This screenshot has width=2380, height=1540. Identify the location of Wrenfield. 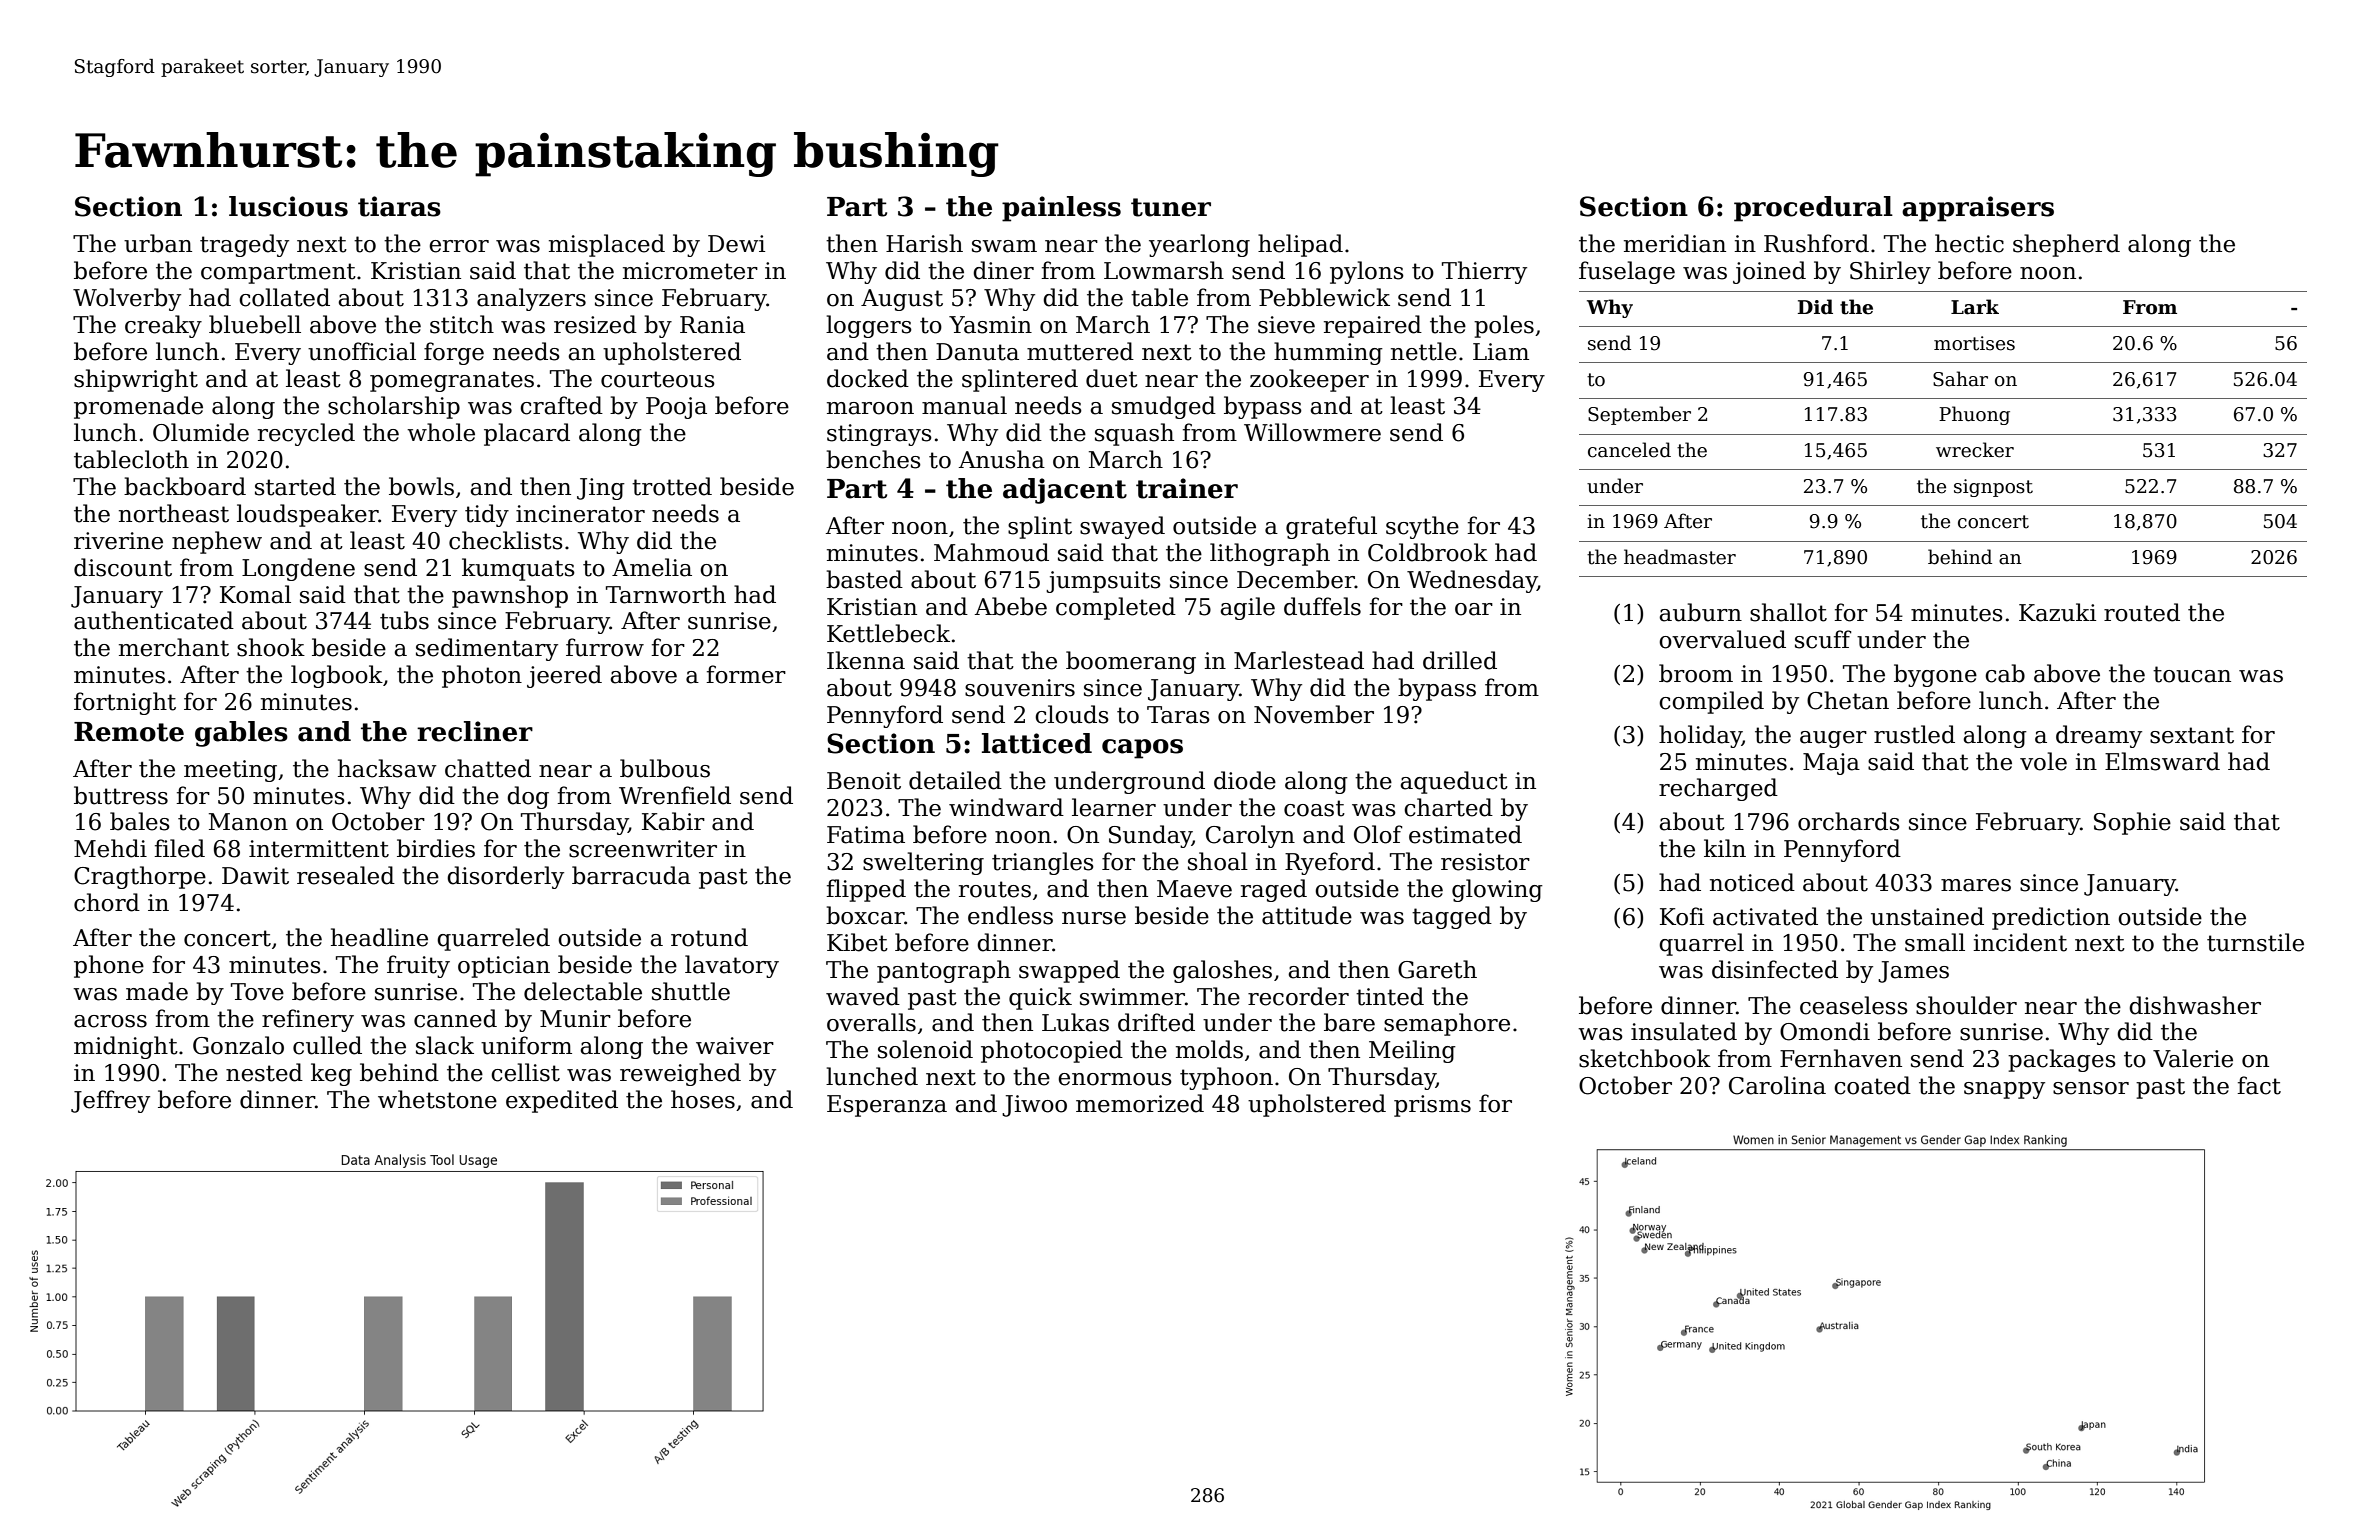
(675, 795).
